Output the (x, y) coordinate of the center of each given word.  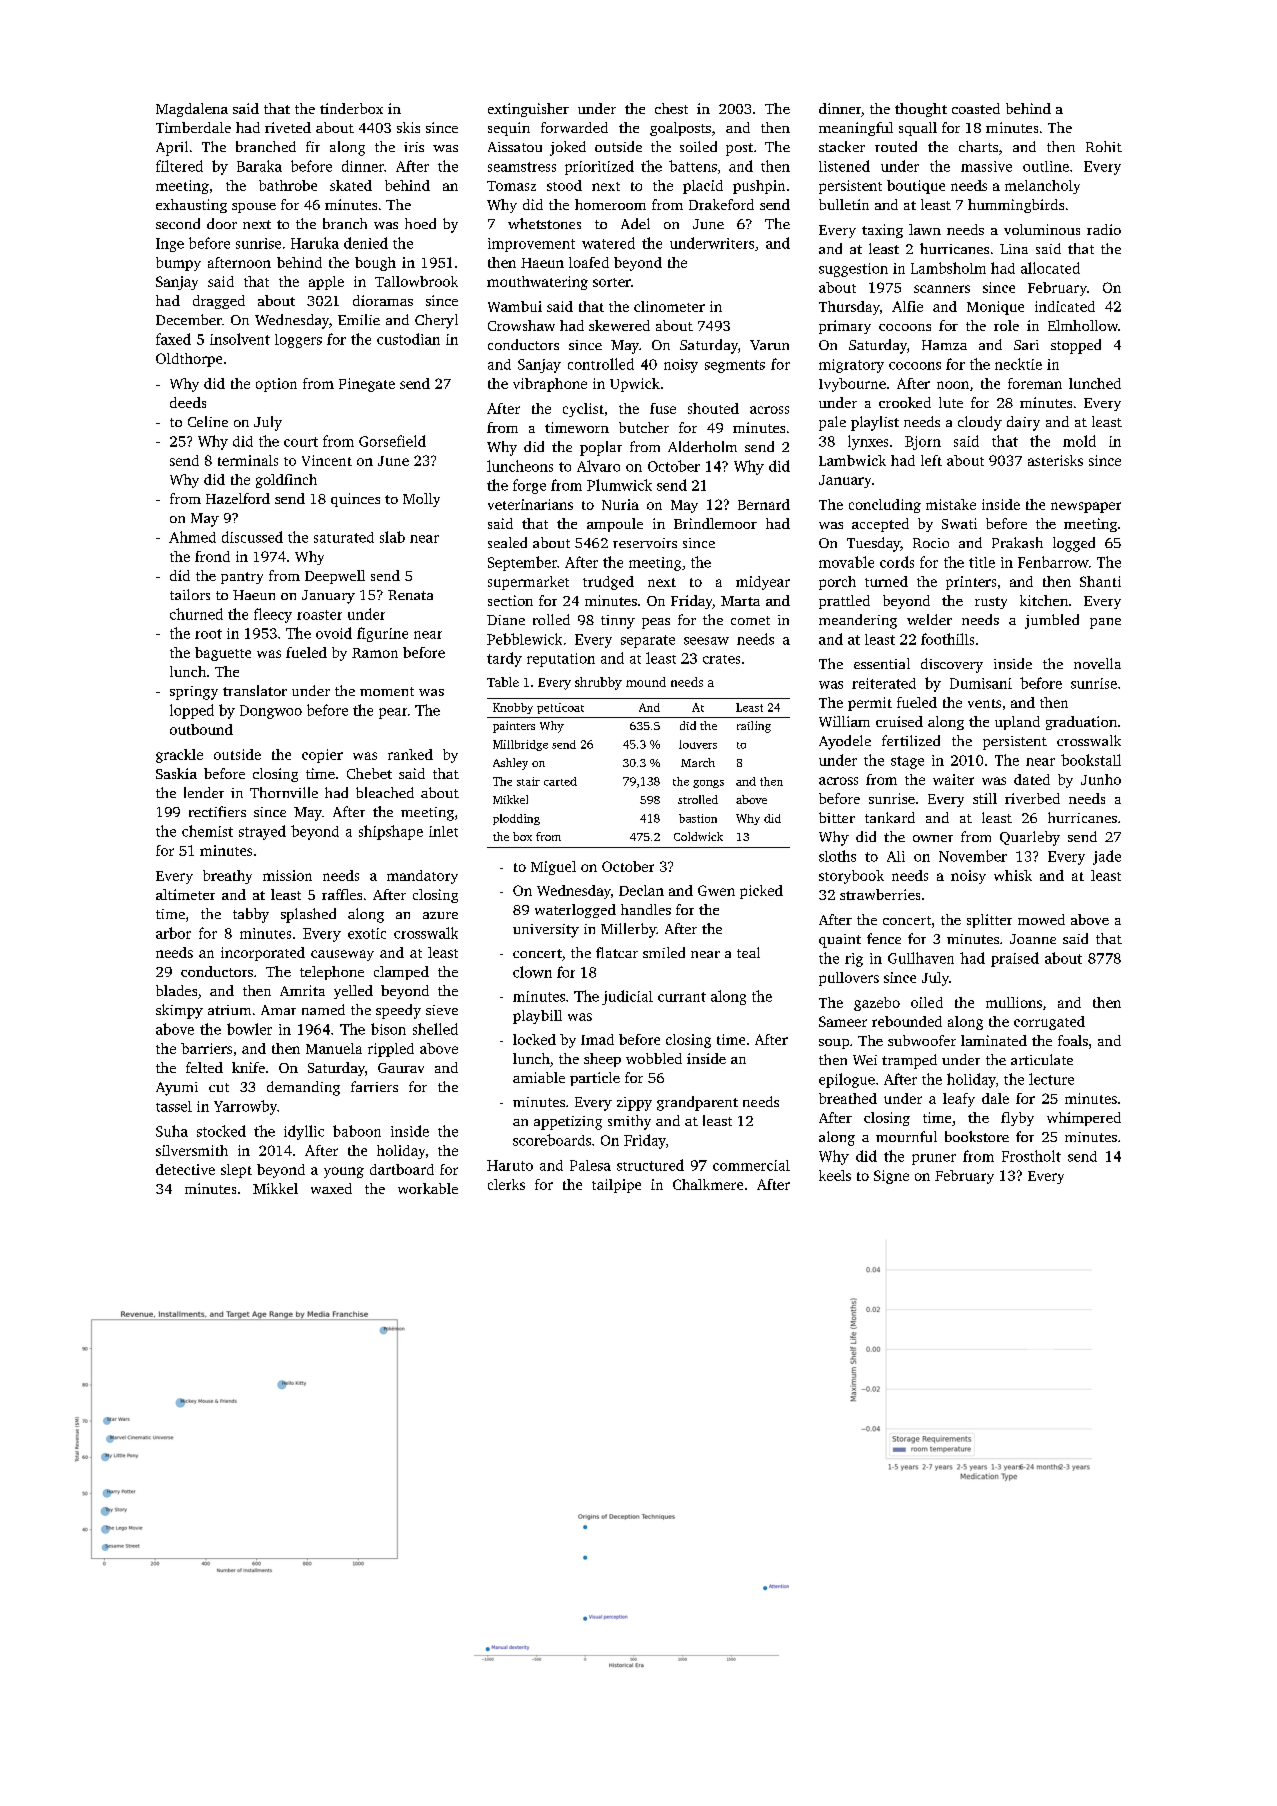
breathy (227, 877)
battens (693, 166)
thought (921, 110)
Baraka (259, 166)
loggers (298, 341)
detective (185, 1169)
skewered (619, 325)
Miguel (553, 868)
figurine (382, 634)
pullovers (849, 979)
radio (1104, 229)
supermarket (528, 583)
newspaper (1086, 507)
